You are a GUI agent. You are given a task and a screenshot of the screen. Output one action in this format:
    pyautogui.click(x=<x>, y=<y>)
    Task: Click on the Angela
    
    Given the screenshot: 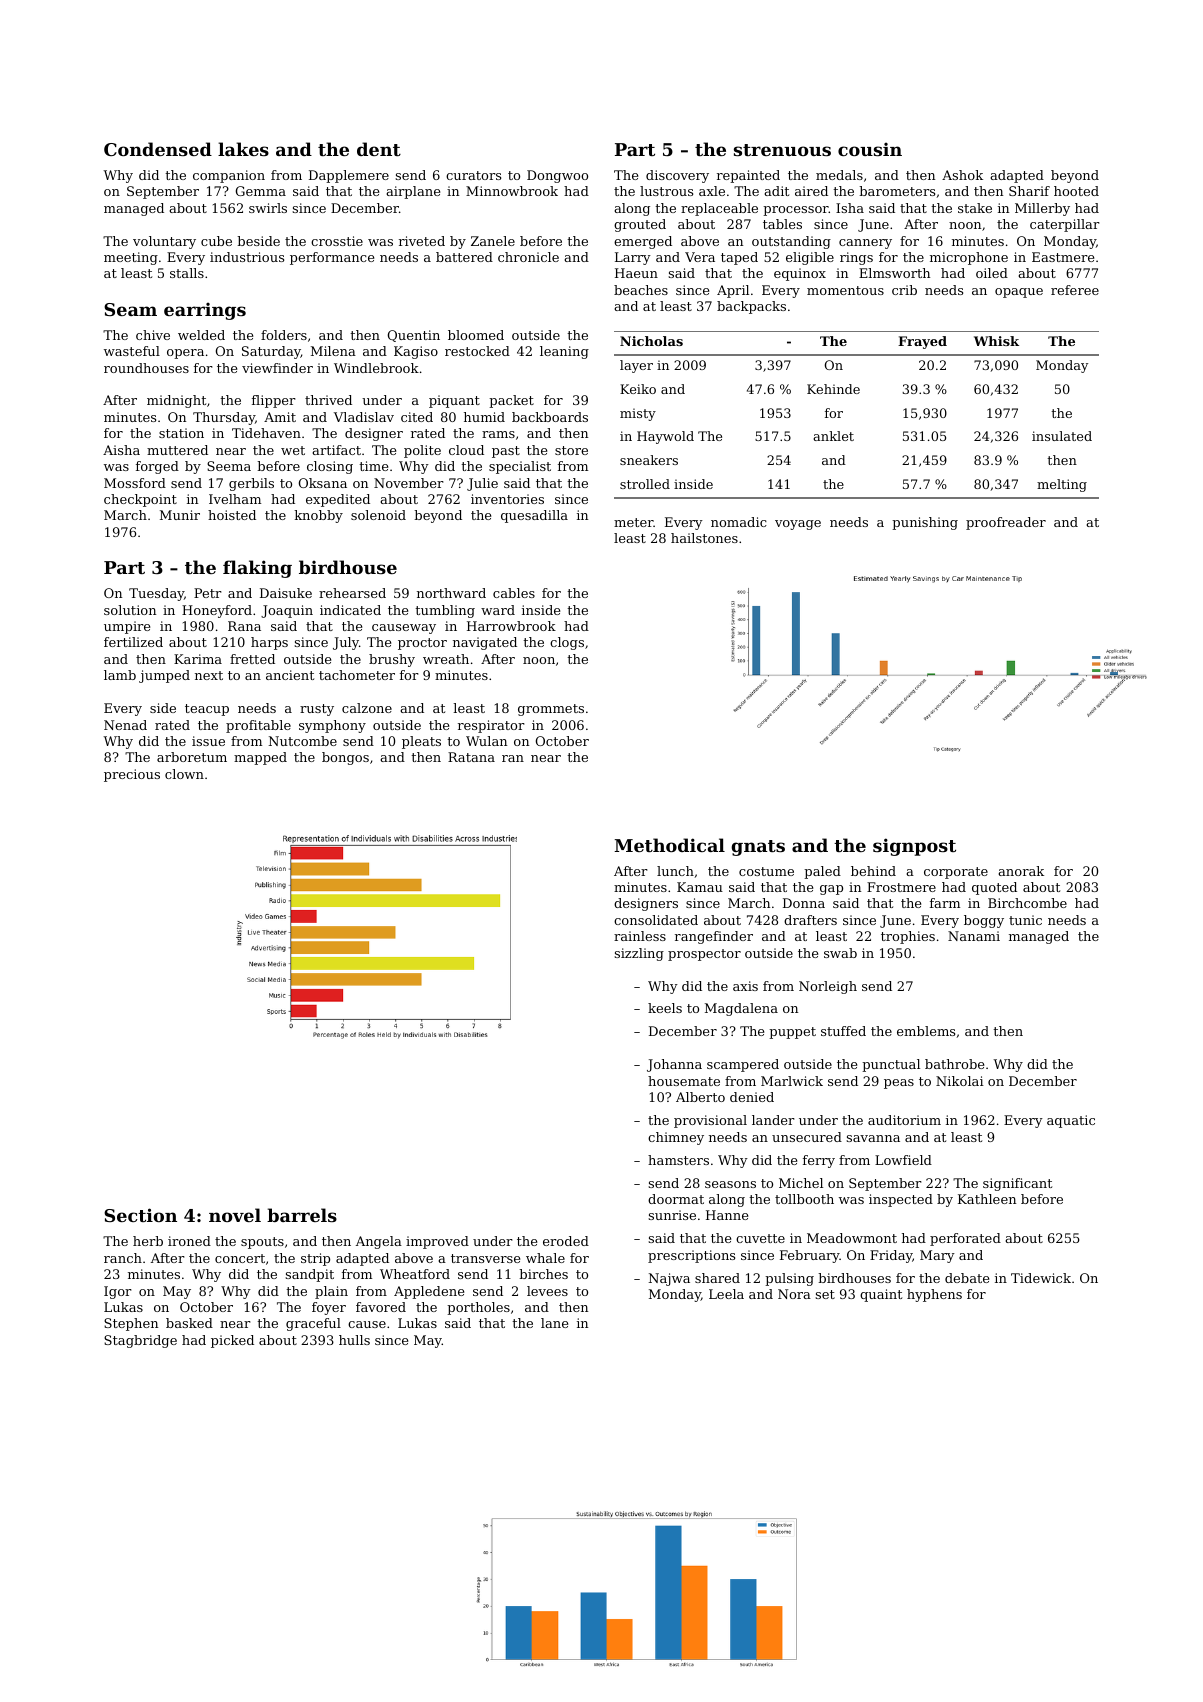 What is the action you would take?
    pyautogui.click(x=379, y=1242)
